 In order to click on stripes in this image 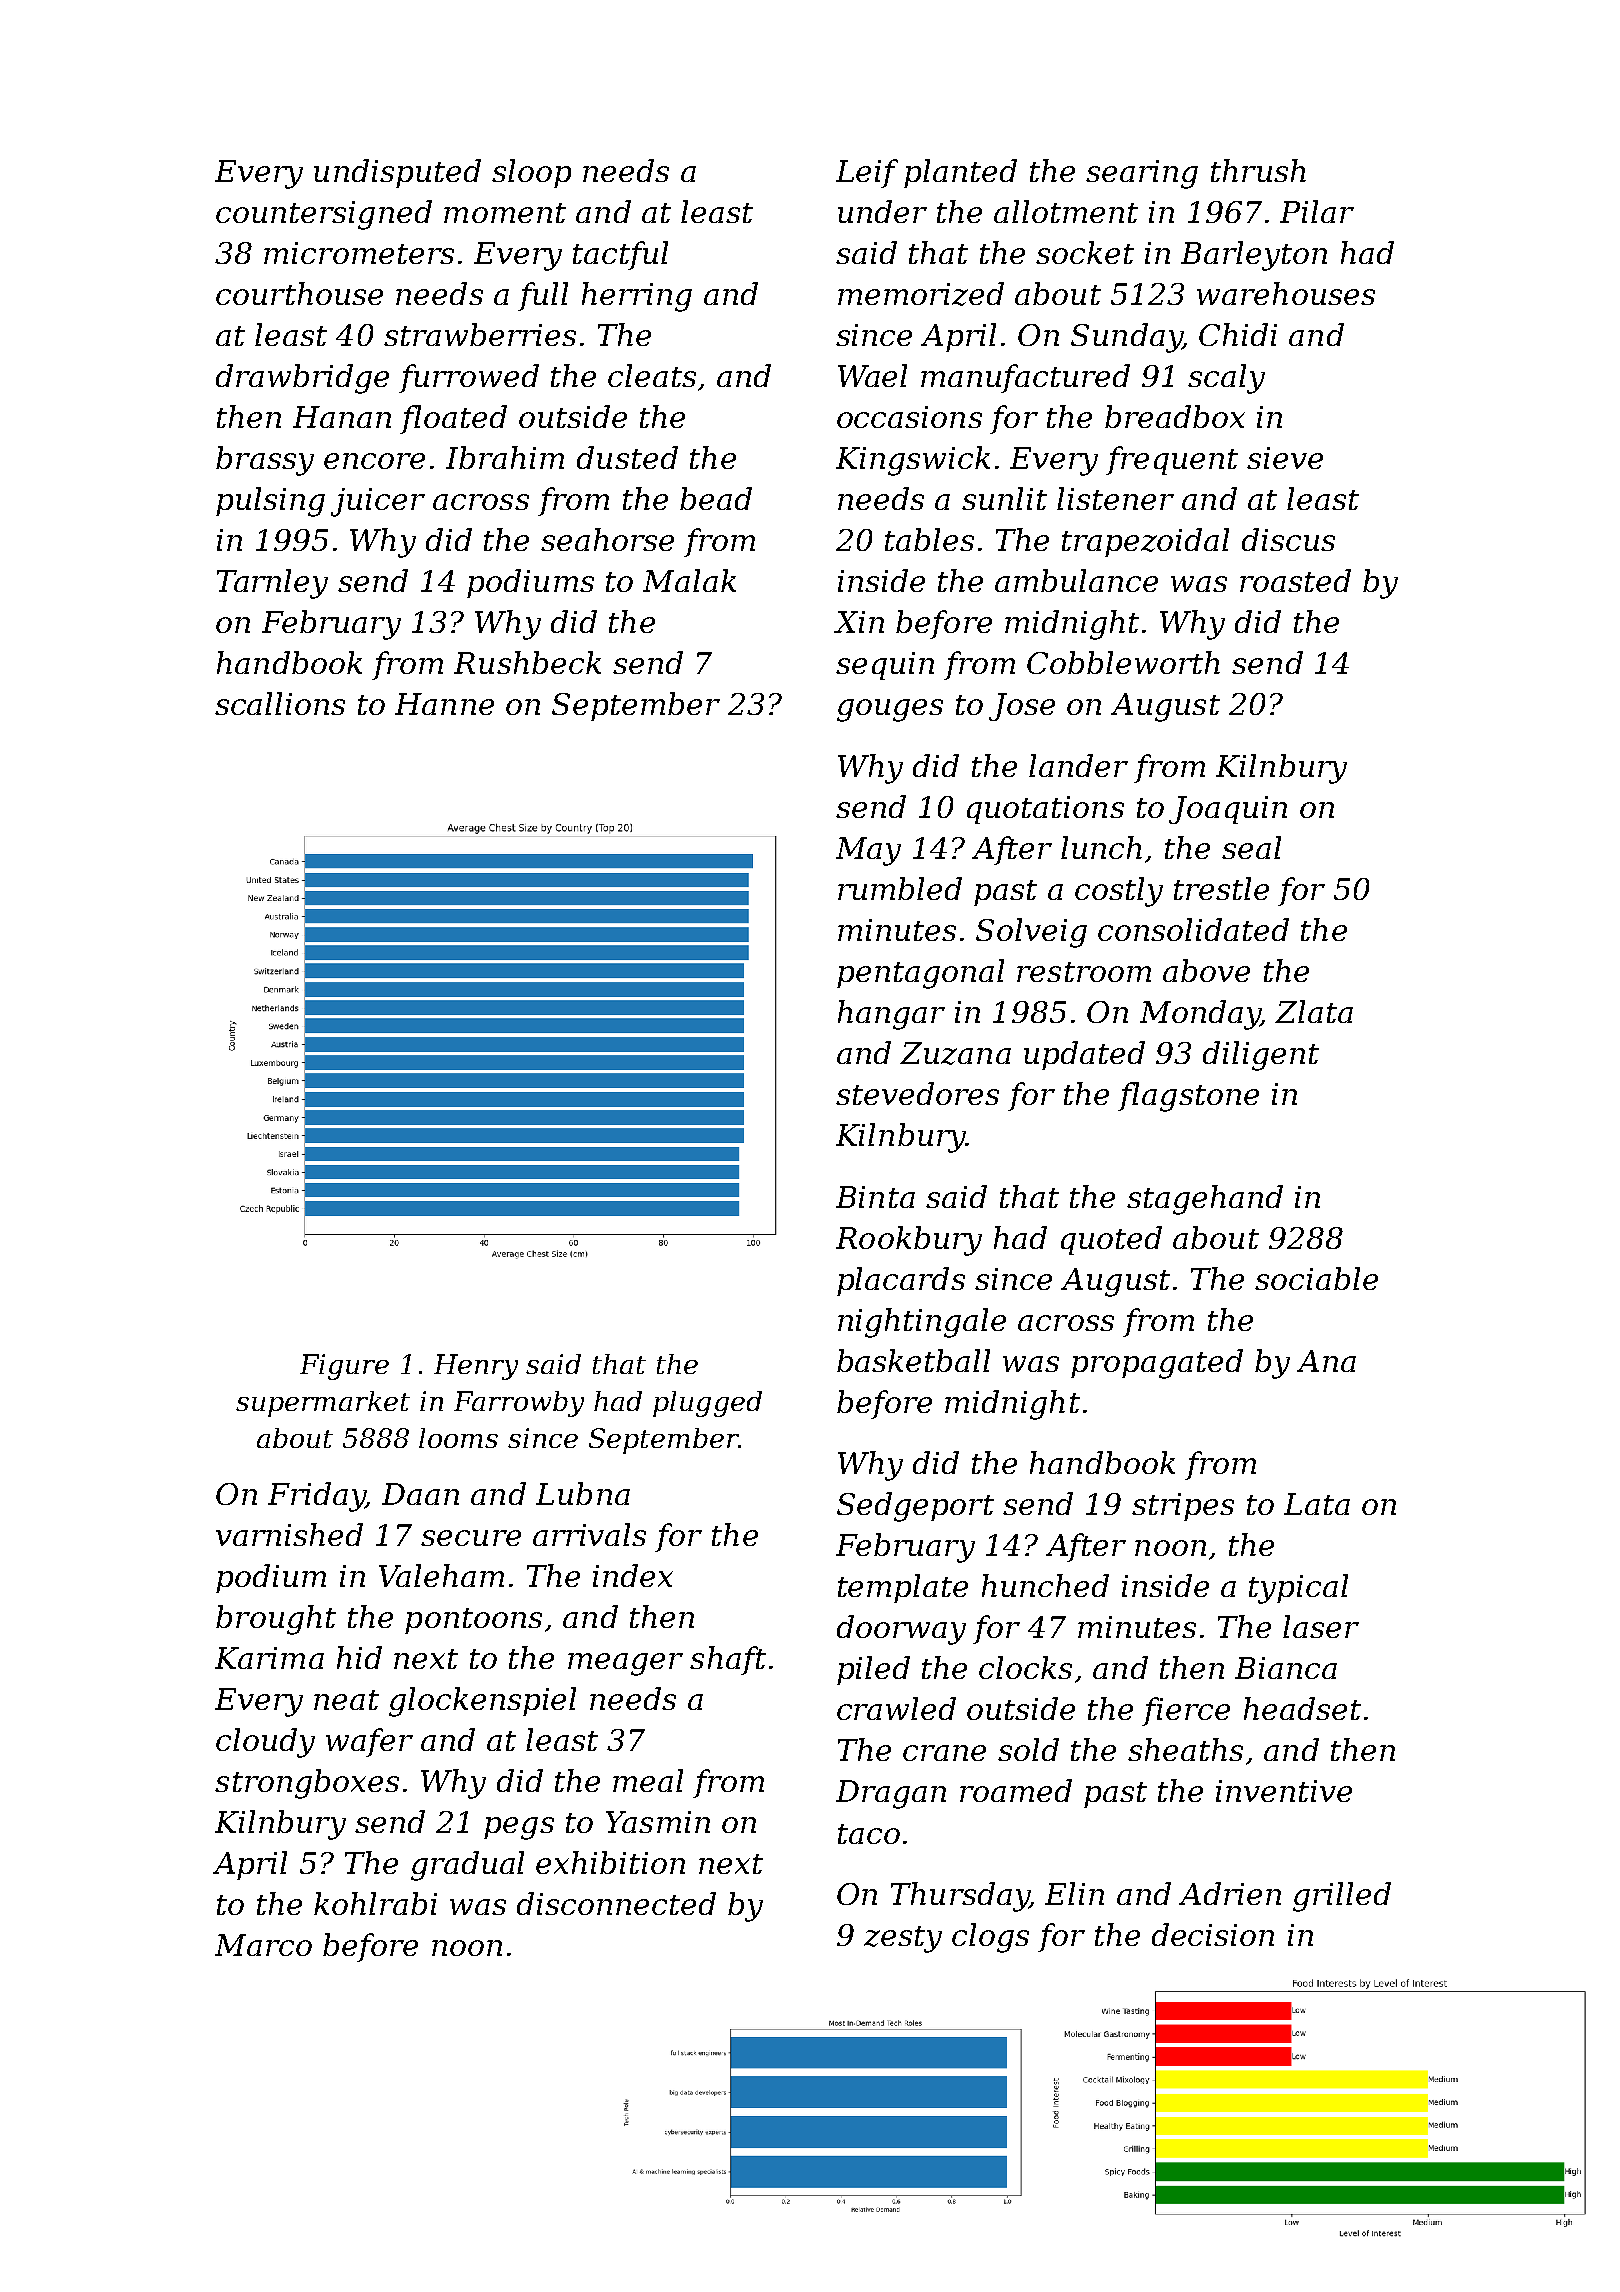, I will do `click(1183, 1507)`.
